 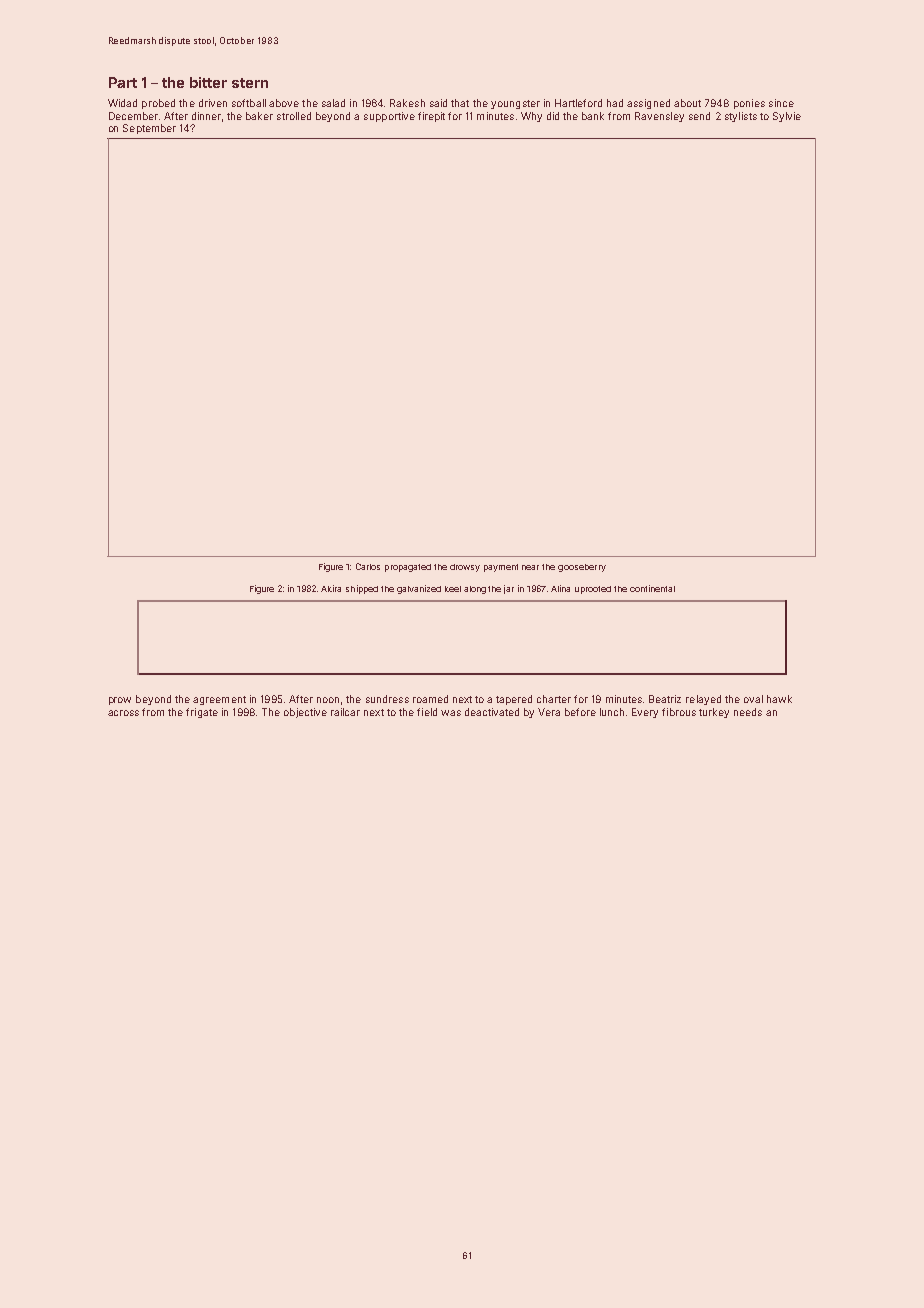 I want to click on near, so click(x=530, y=567).
